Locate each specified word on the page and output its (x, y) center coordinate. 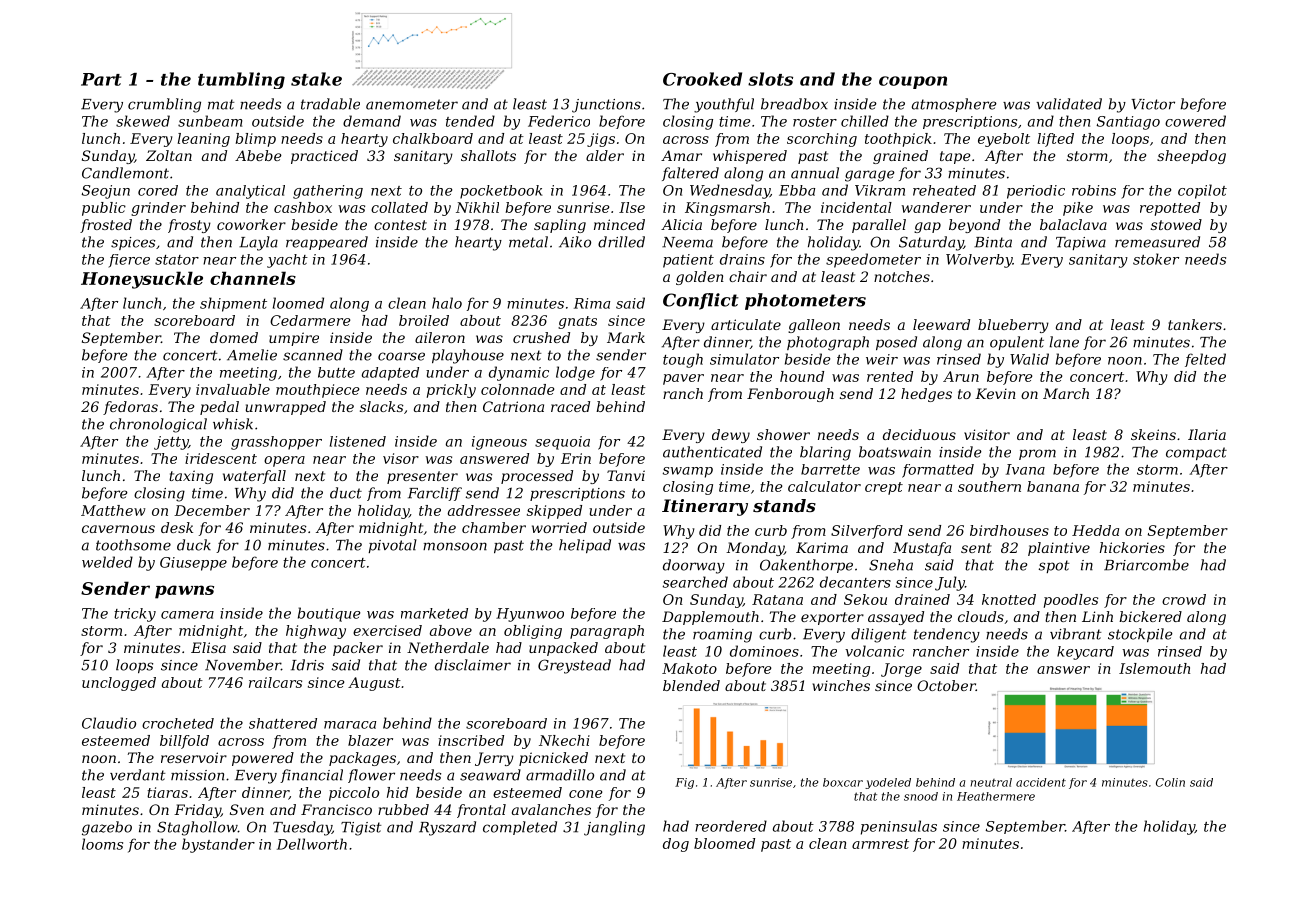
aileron (440, 337)
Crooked (702, 79)
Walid (1029, 359)
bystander (218, 845)
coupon (913, 82)
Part (101, 79)
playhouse (468, 356)
